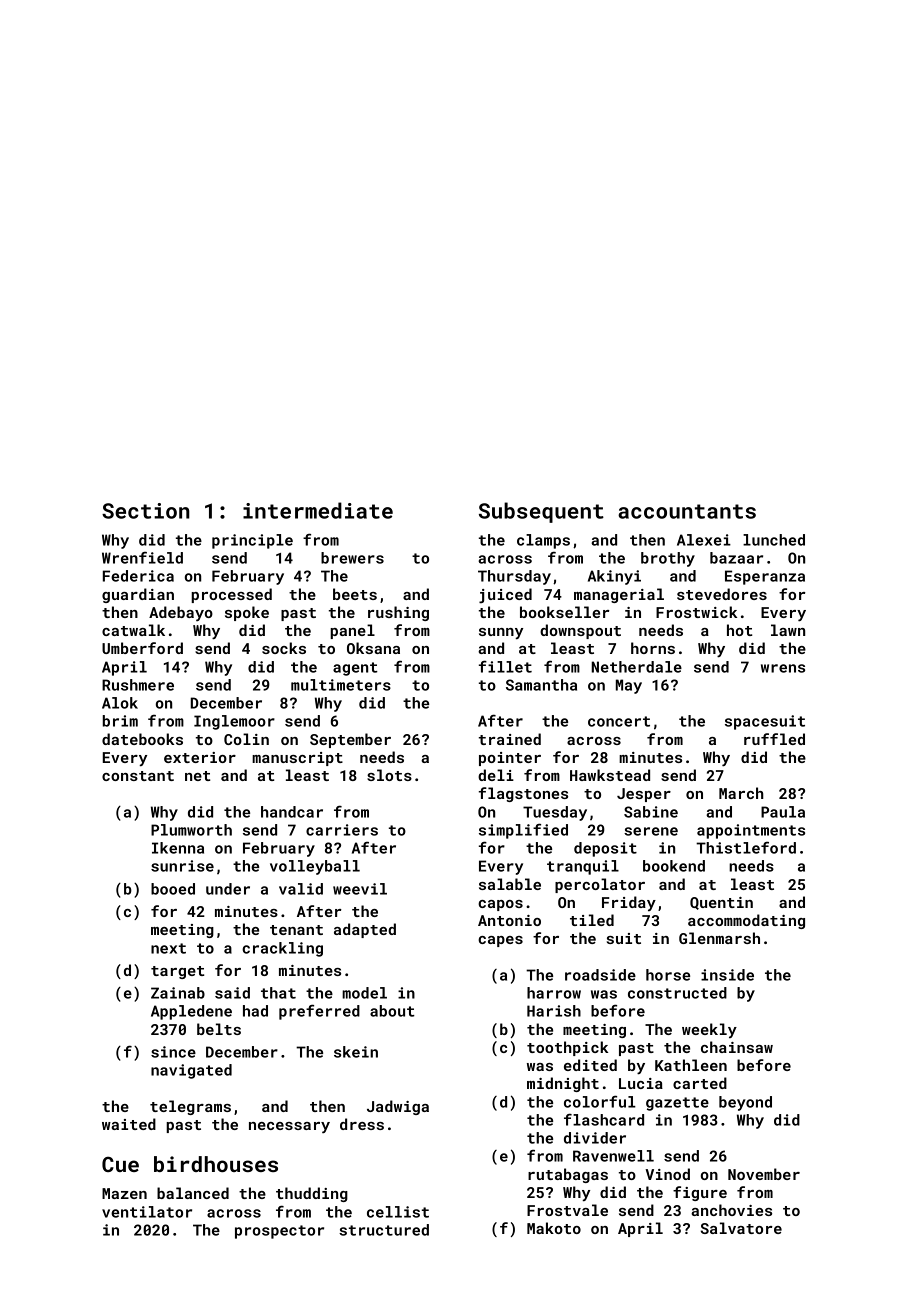 This screenshot has height=1316, width=908. Describe the element at coordinates (514, 577) in the screenshot. I see `Thursday` at that location.
